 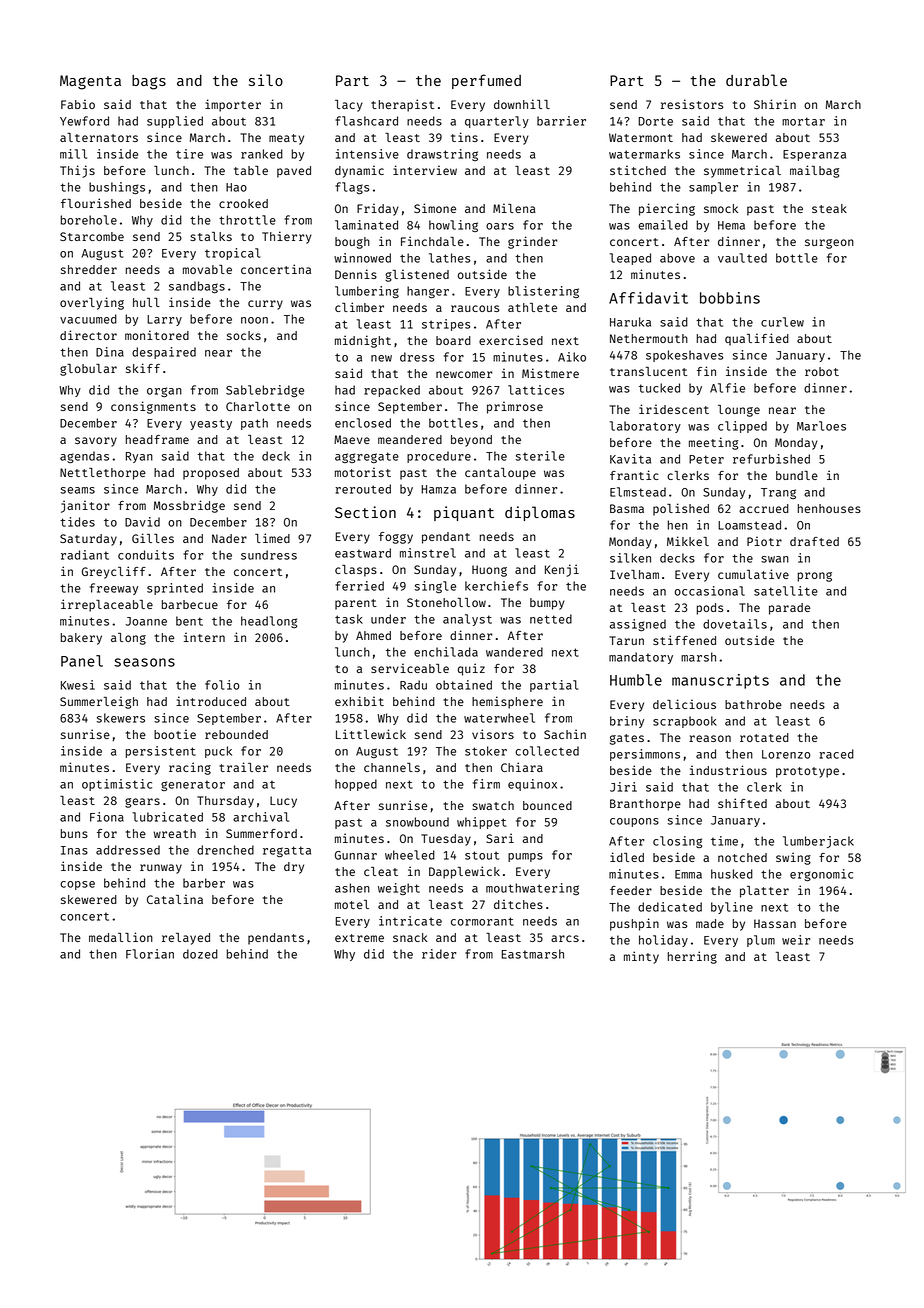 What do you see at coordinates (710, 591) in the screenshot?
I see `occasional` at bounding box center [710, 591].
